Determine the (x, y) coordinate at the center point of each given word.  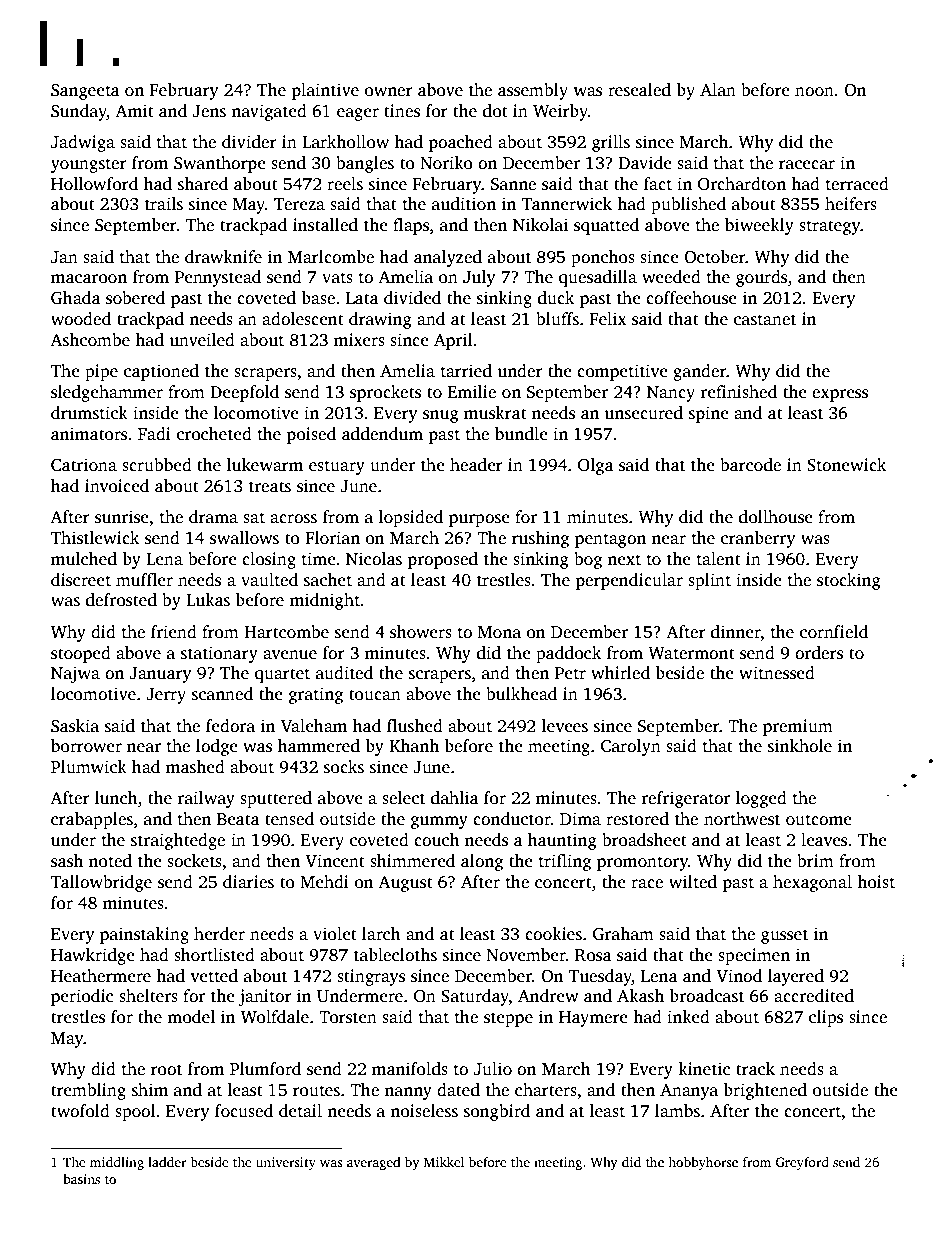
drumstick (89, 413)
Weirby (560, 112)
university (286, 1163)
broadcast (707, 996)
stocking (849, 581)
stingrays (371, 977)
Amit (134, 110)
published (688, 205)
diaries (248, 882)
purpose (479, 520)
